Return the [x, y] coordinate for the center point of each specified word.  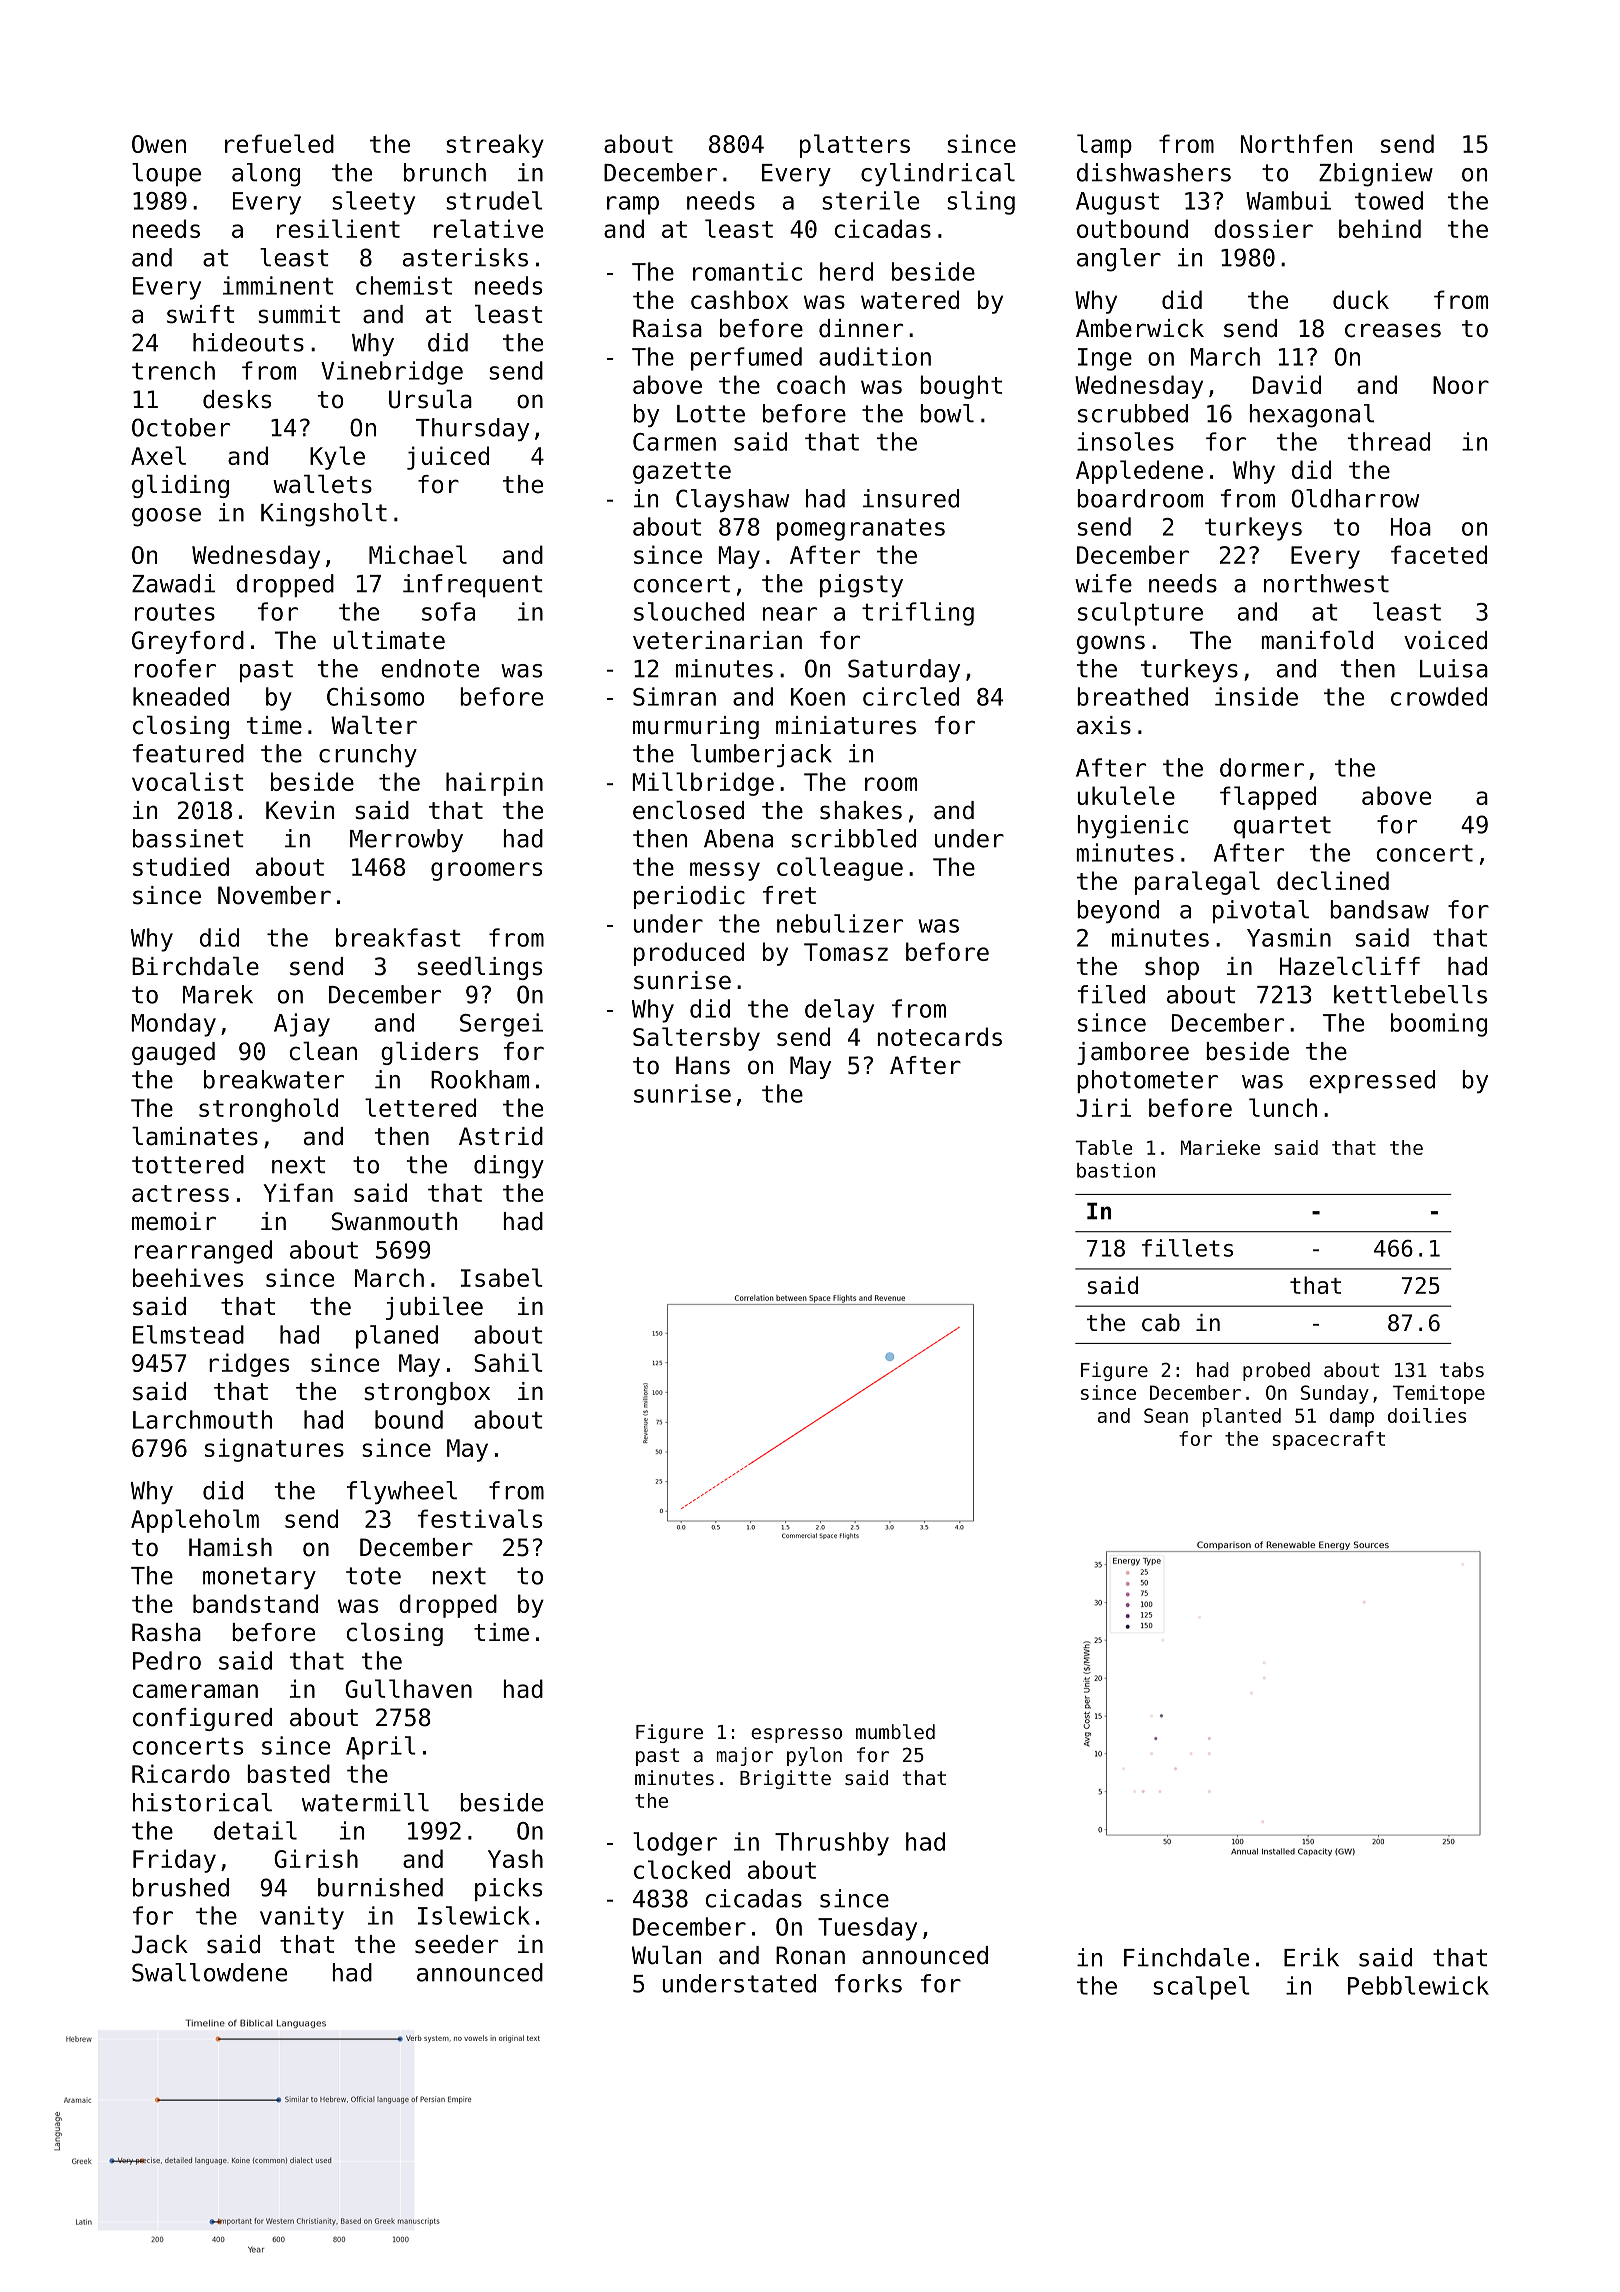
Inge [1105, 359]
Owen [159, 144]
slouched [689, 611]
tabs [1462, 1369]
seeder [456, 1944]
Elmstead [188, 1334]
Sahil [508, 1362]
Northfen [1296, 143]
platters [855, 146]
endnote [430, 668]
